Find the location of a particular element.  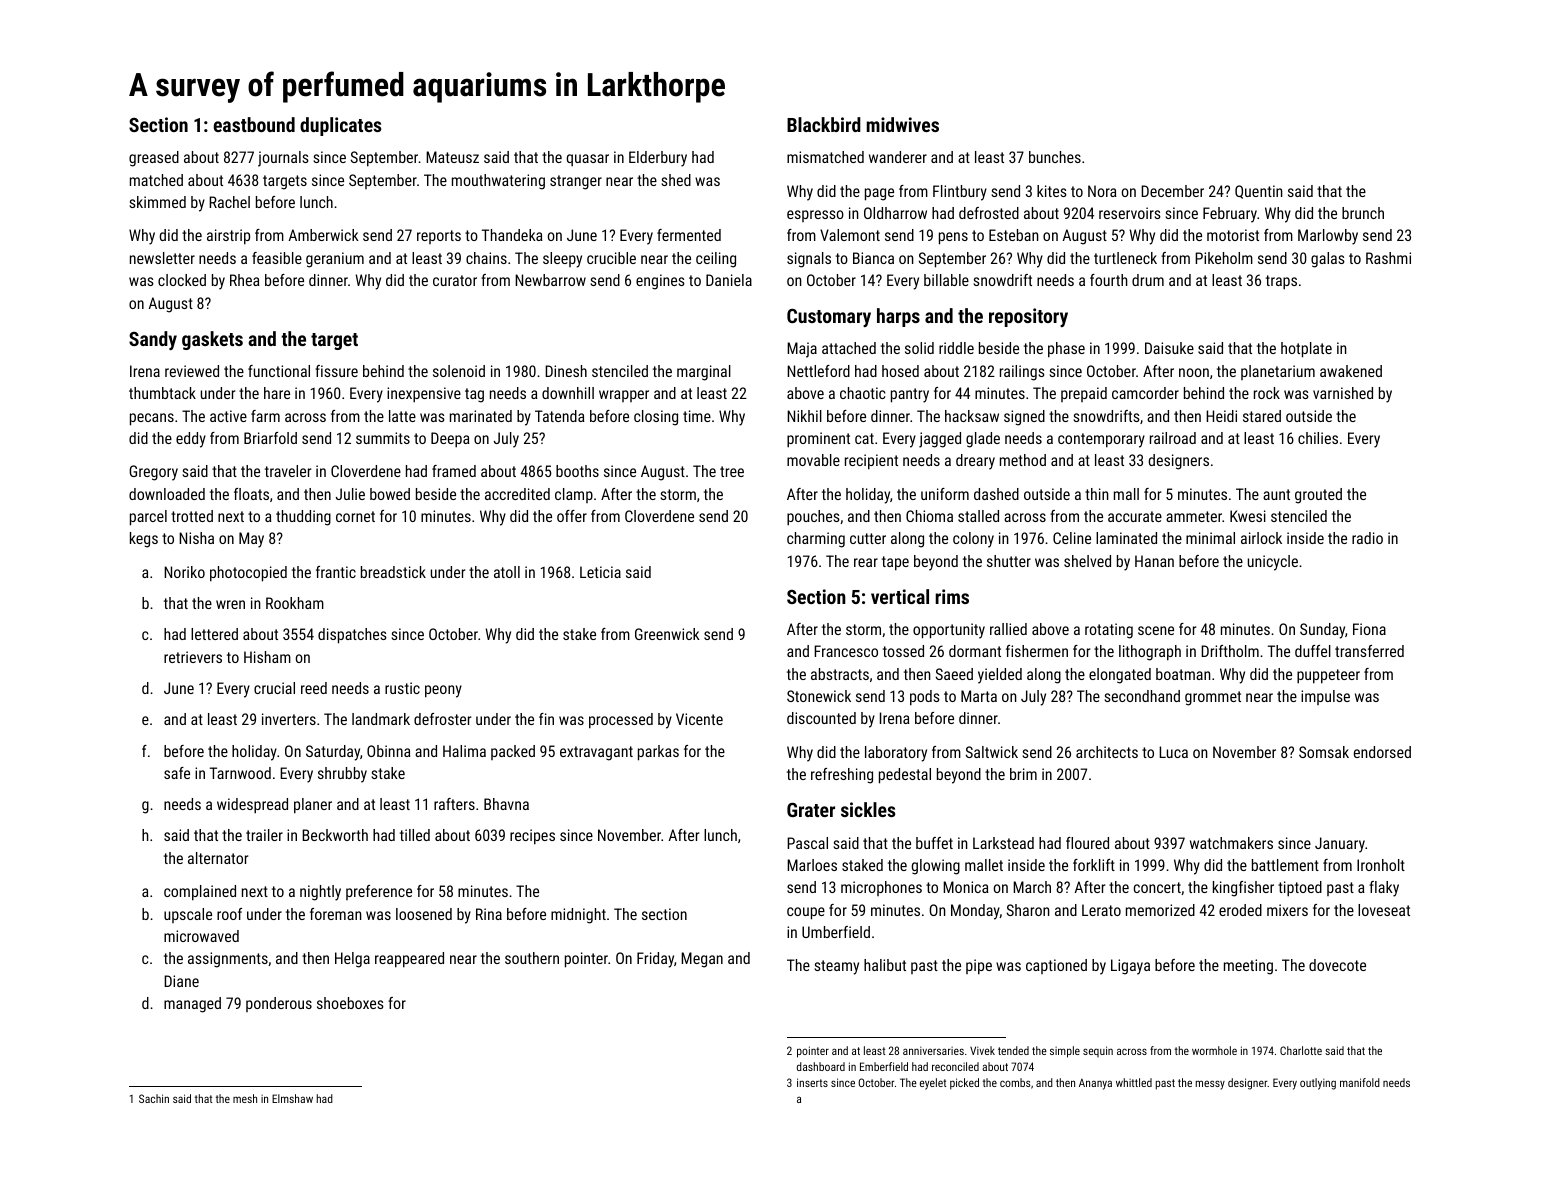

time is located at coordinates (697, 416).
